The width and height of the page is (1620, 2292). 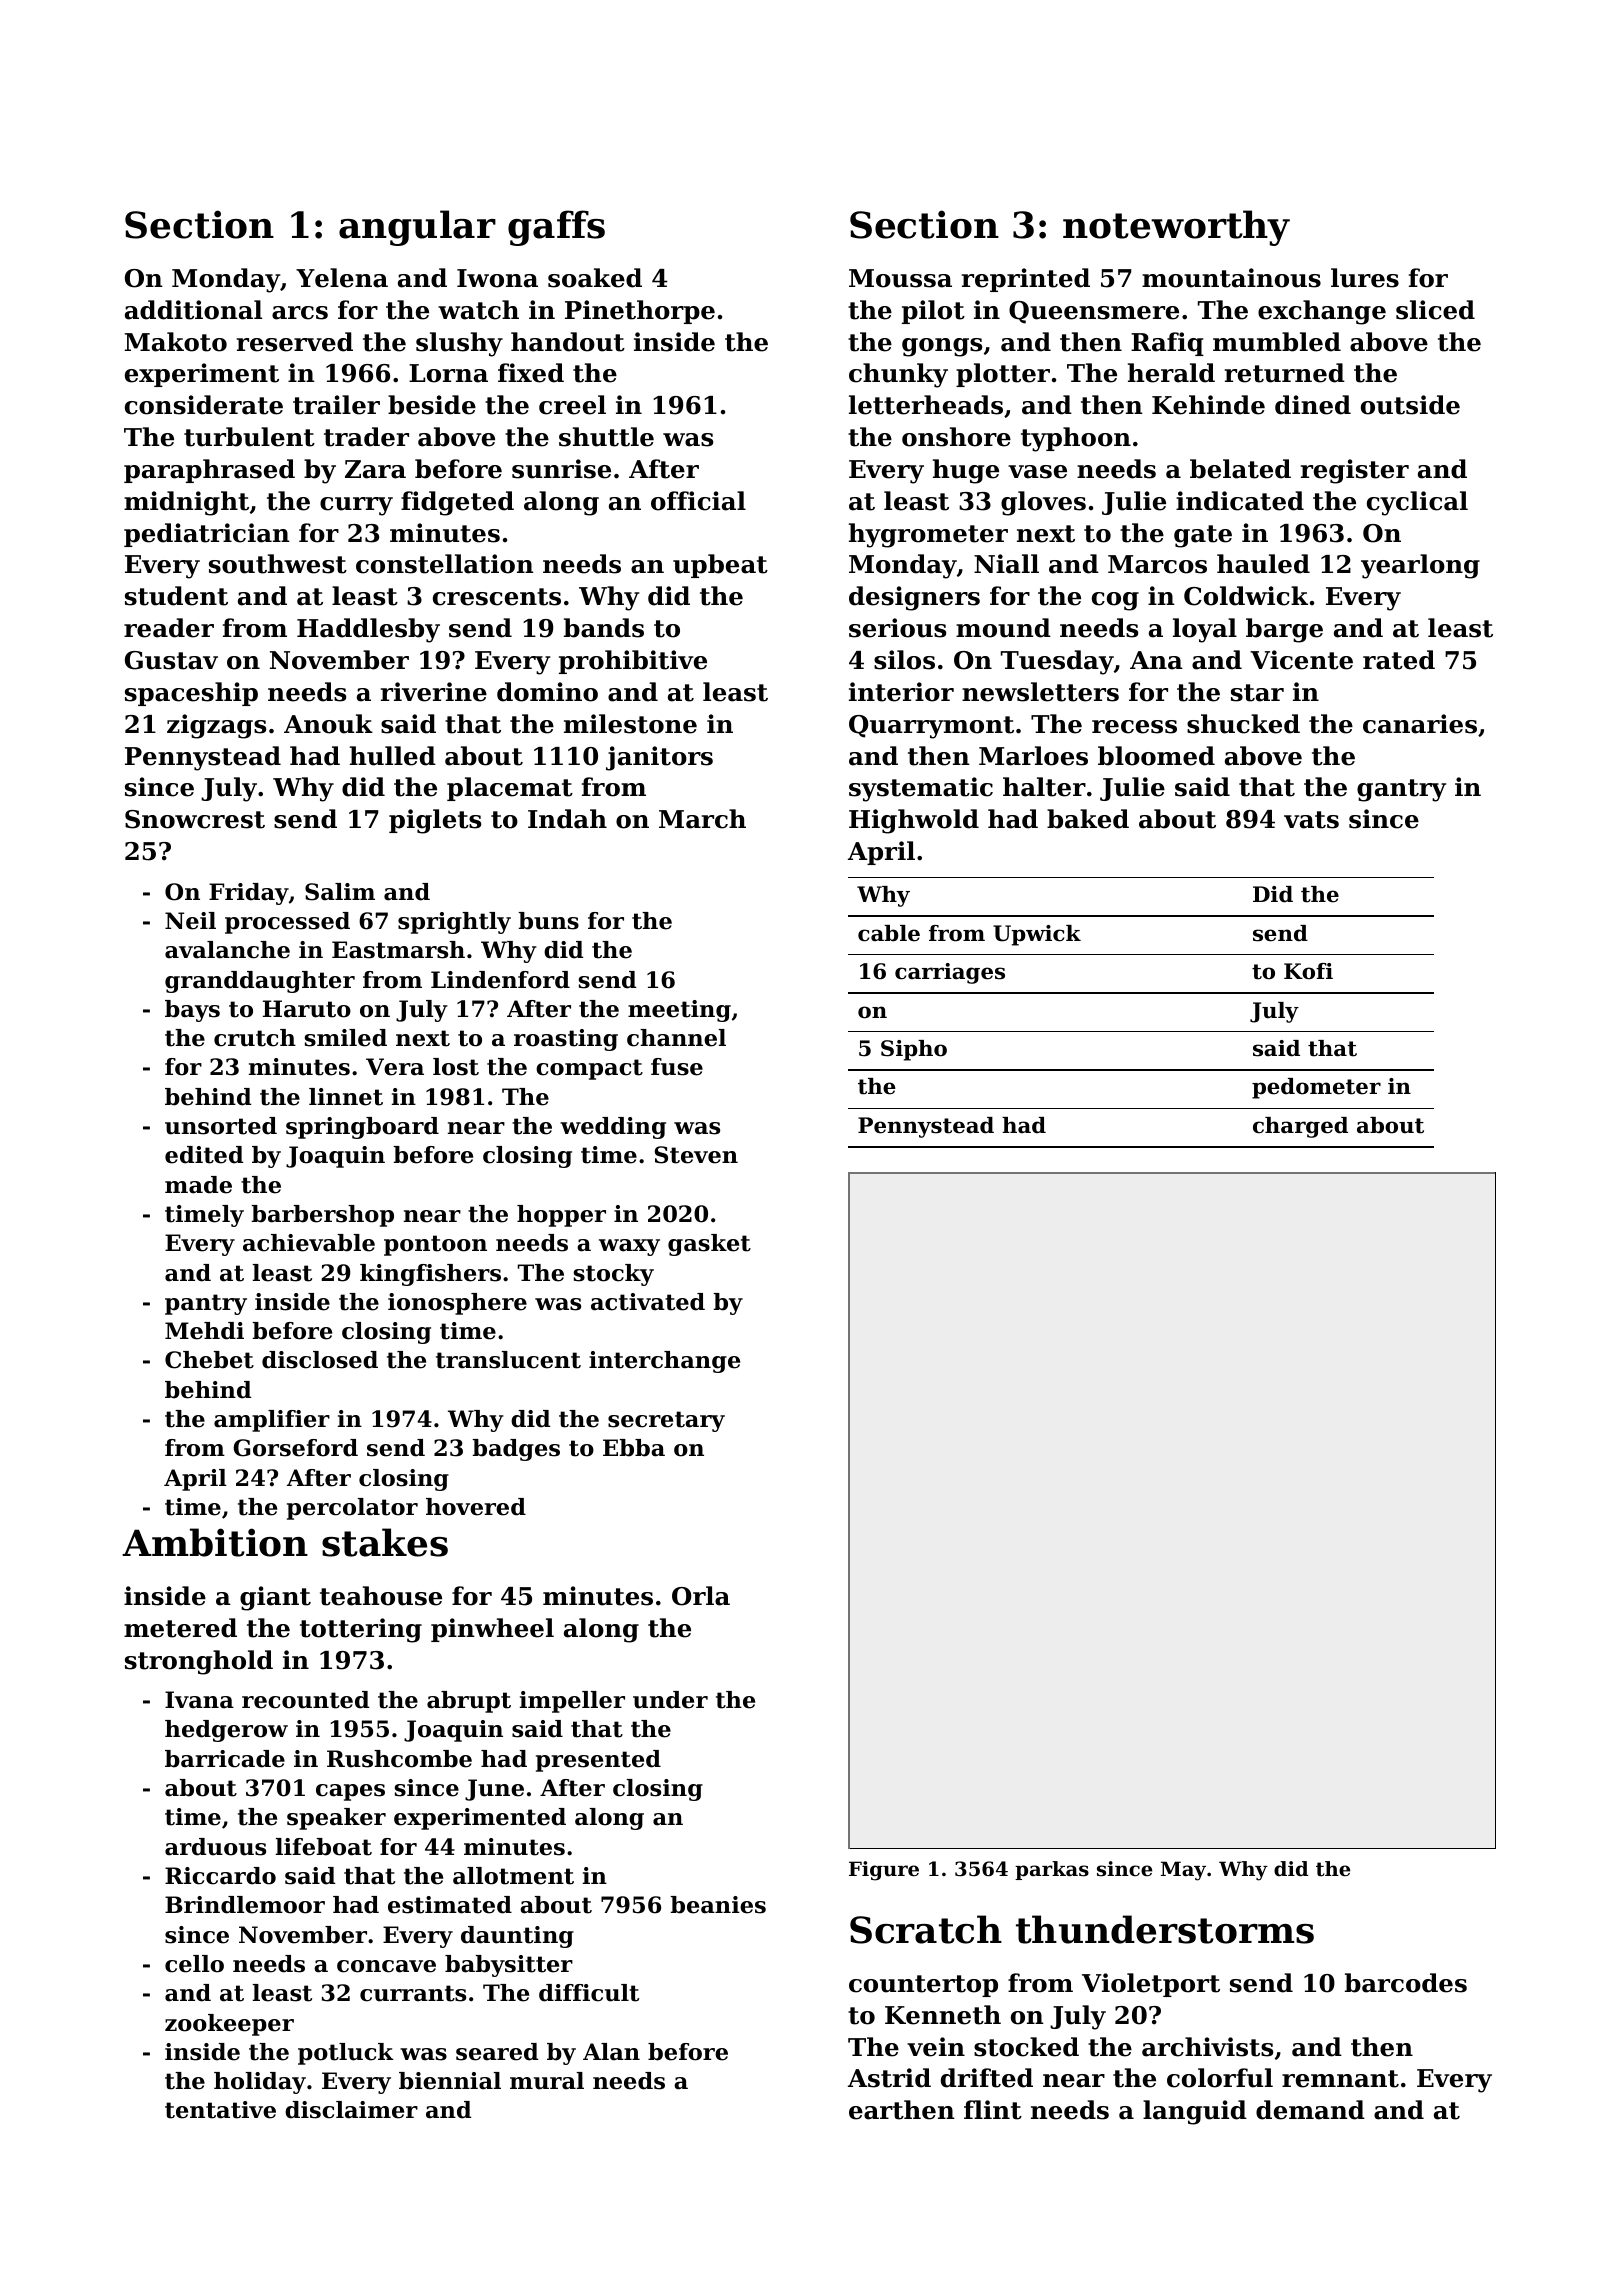 What do you see at coordinates (195, 819) in the page?
I see `Snowcrest` at bounding box center [195, 819].
